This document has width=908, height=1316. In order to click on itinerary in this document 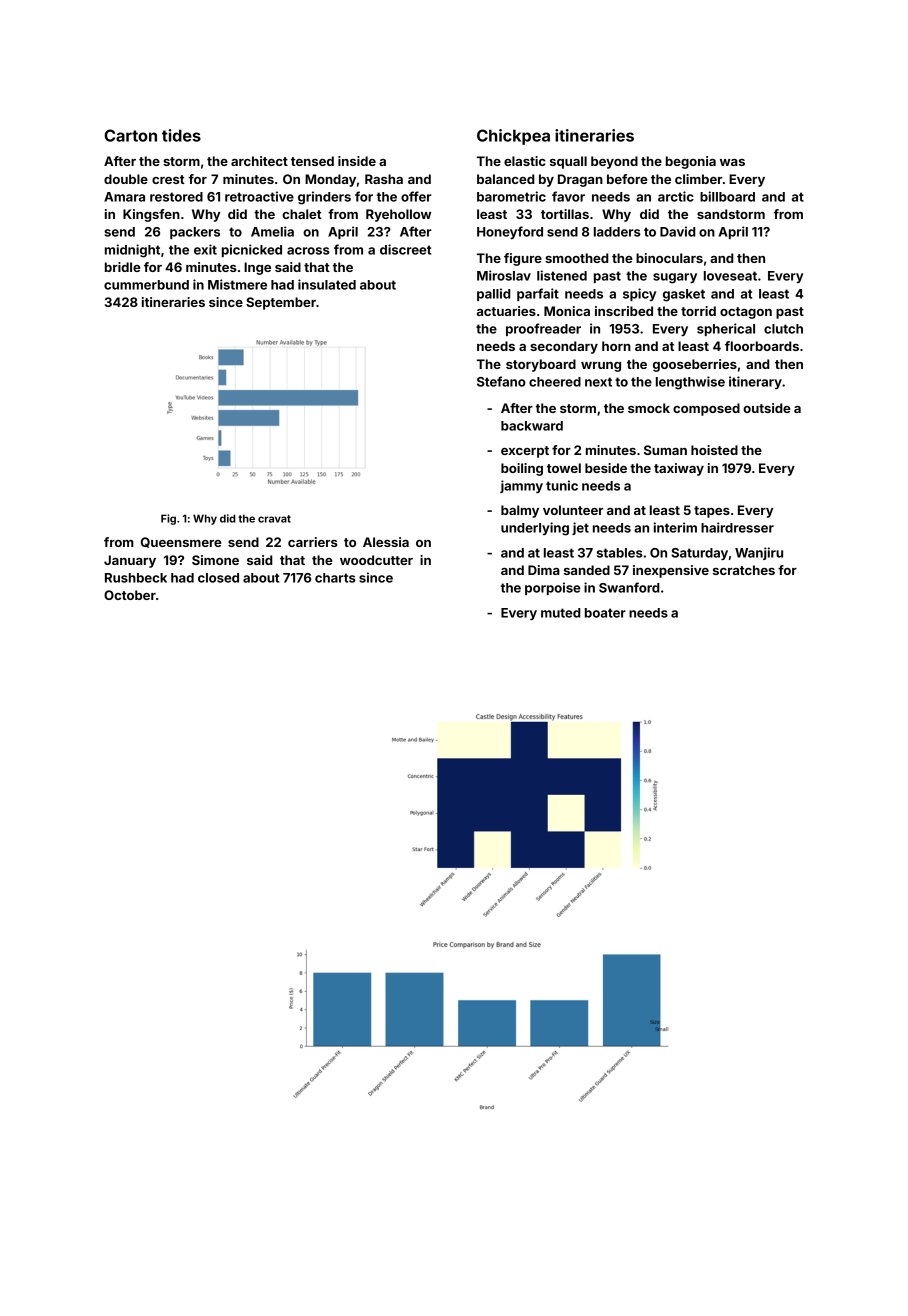, I will do `click(755, 382)`.
